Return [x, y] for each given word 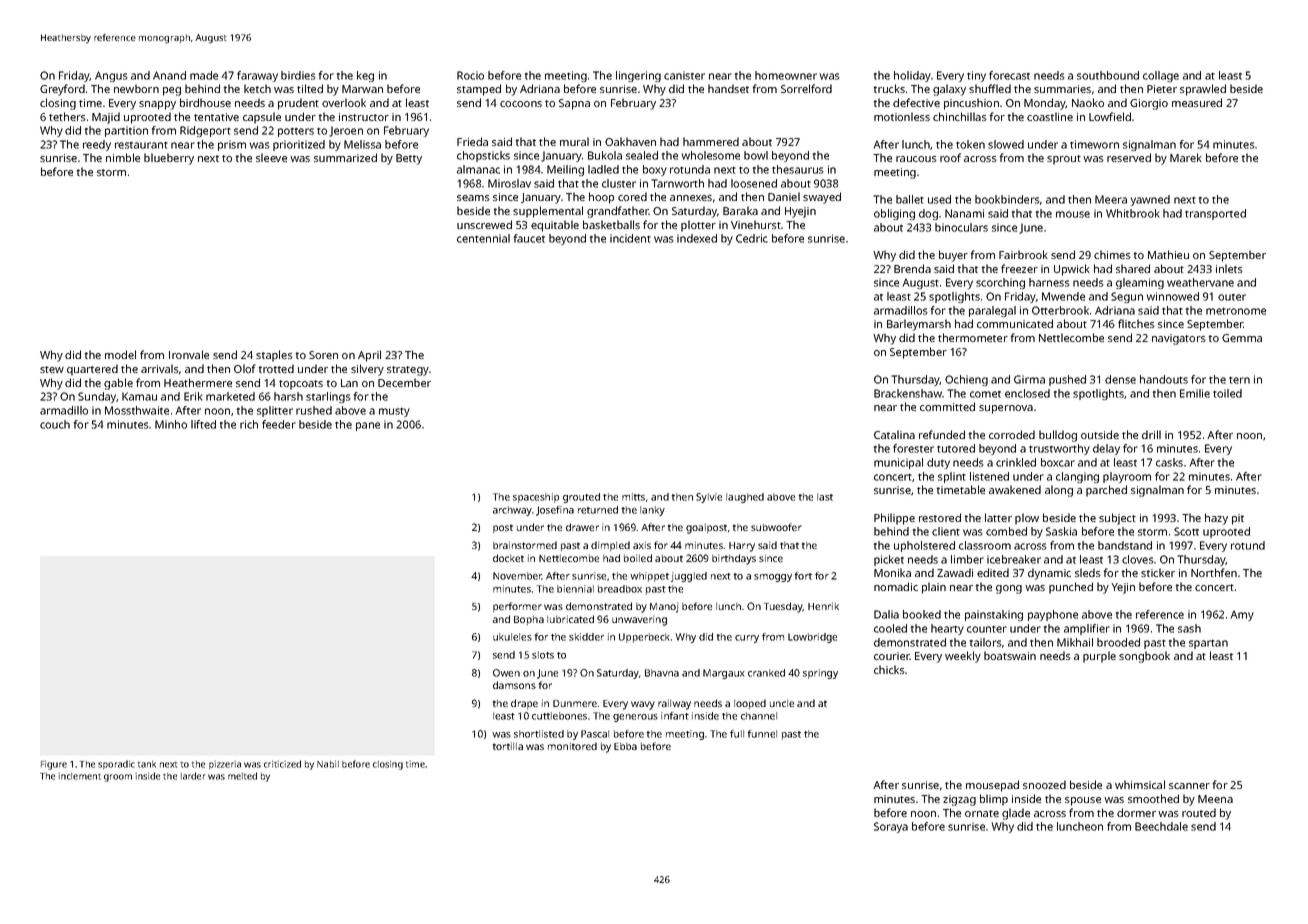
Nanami [964, 213]
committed [947, 406]
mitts [633, 497]
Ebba [625, 746]
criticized [282, 764]
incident [630, 238]
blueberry [169, 159]
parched [1106, 491]
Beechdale [1161, 826]
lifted [203, 424]
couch [55, 424]
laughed [745, 498]
